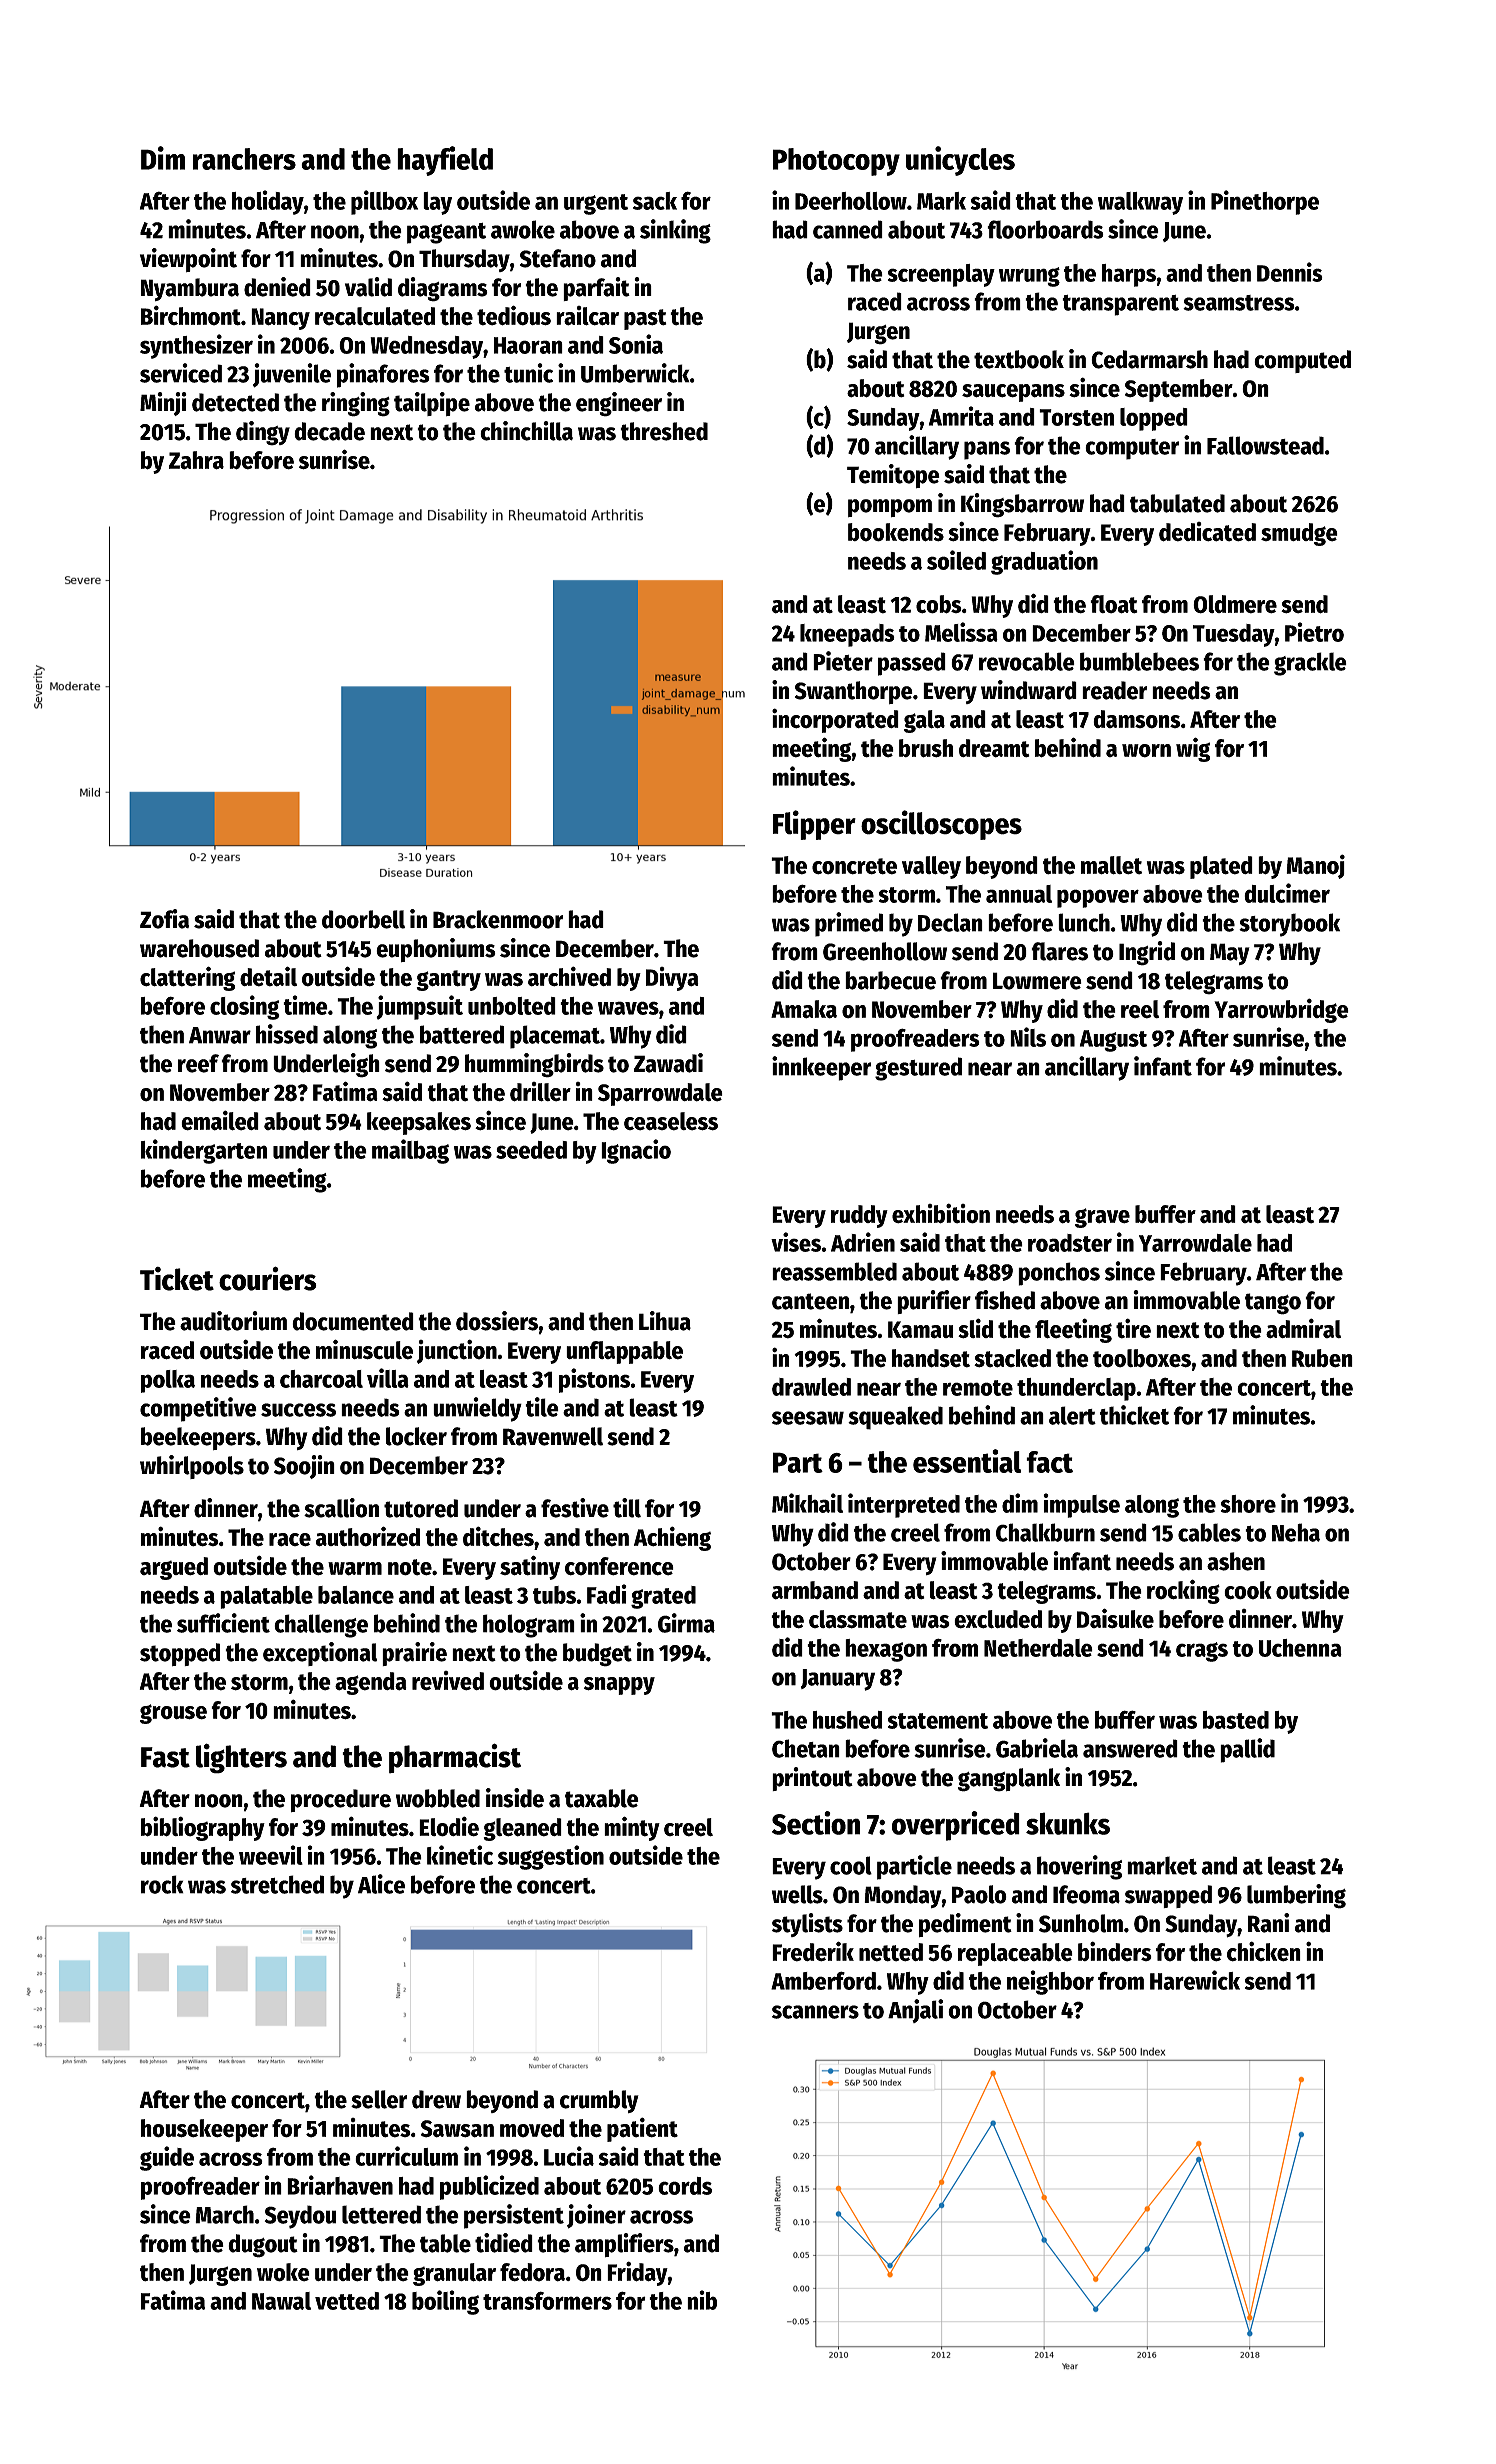  What do you see at coordinates (167, 2158) in the screenshot?
I see `guide` at bounding box center [167, 2158].
